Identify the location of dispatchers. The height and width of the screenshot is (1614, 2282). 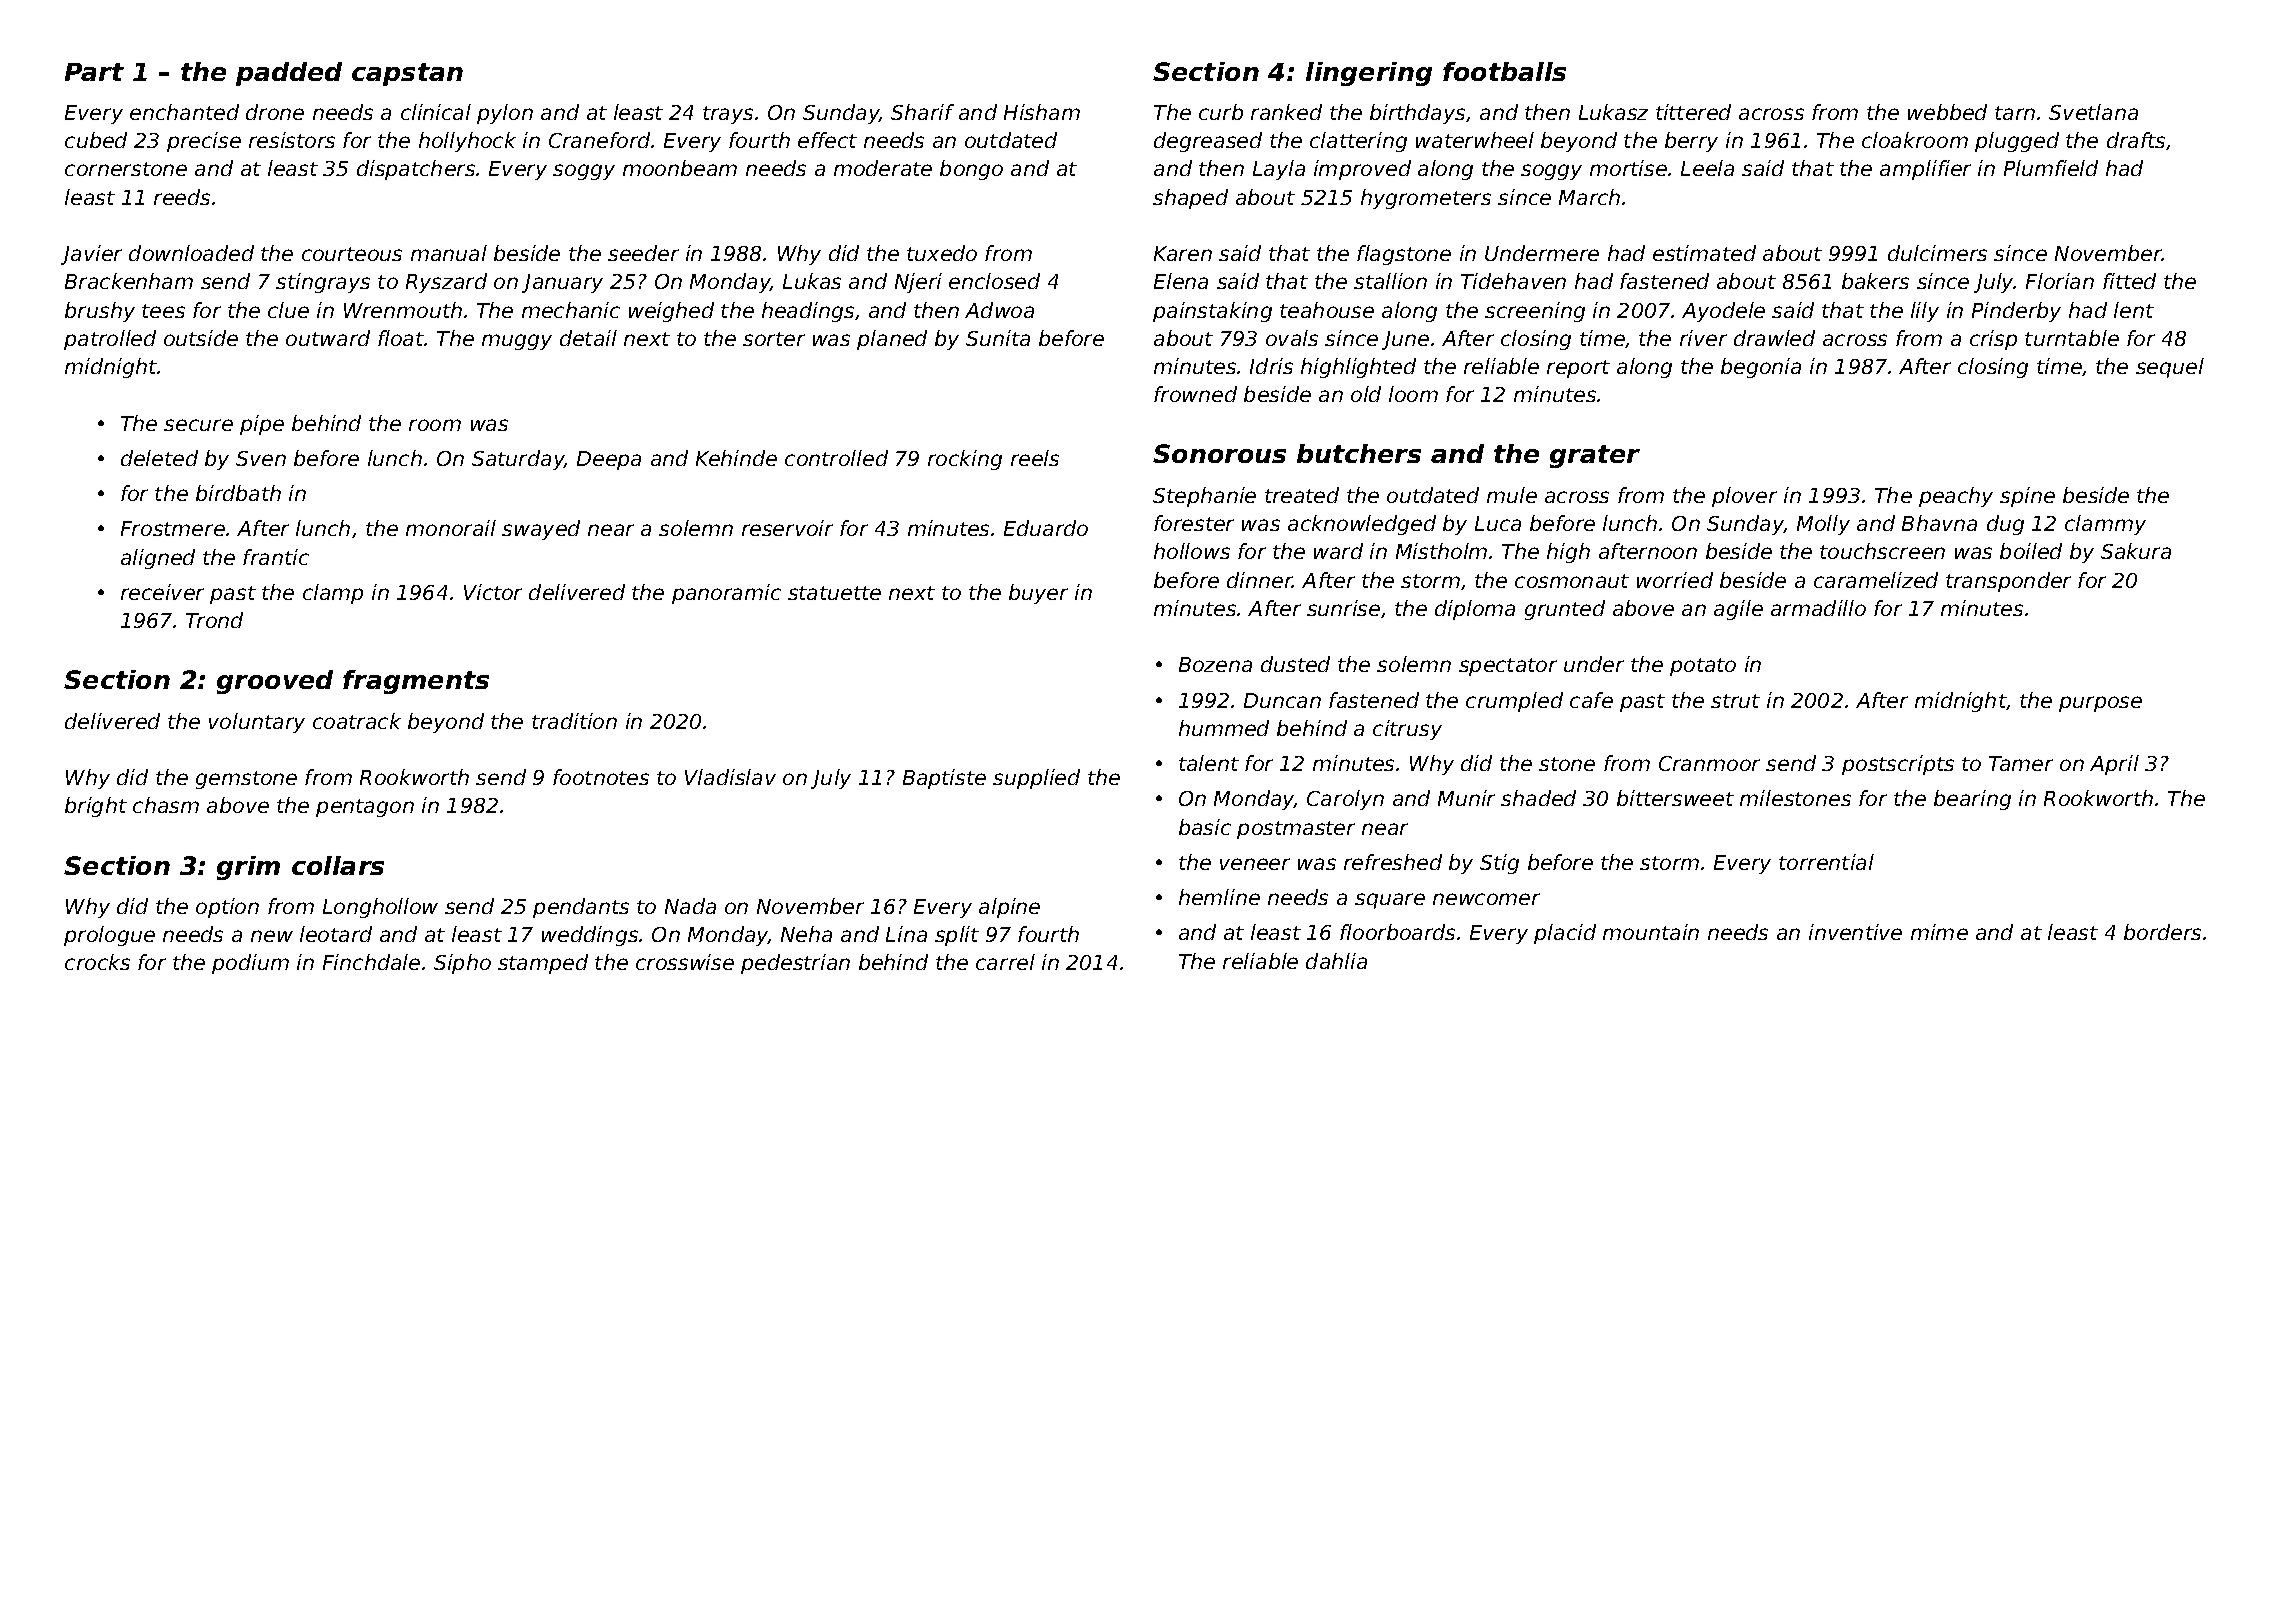
(416, 170).
